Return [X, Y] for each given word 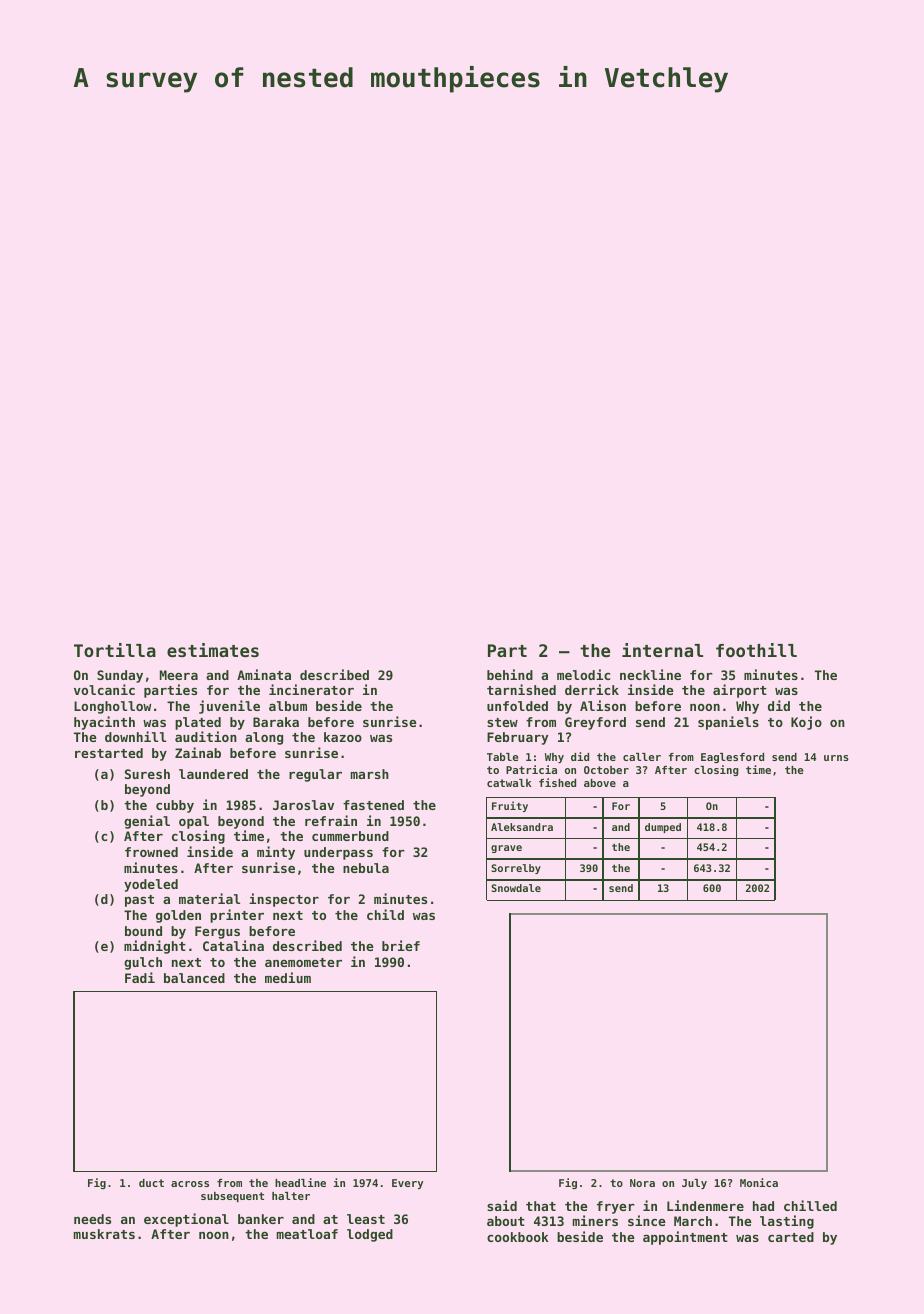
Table [502, 757]
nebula [366, 868]
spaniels [728, 723]
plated [198, 723]
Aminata [264, 674]
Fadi [140, 977]
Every [407, 1184]
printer [237, 916]
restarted [109, 753]
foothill [756, 650]
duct [151, 1183]
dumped [663, 828]
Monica [759, 1182]
